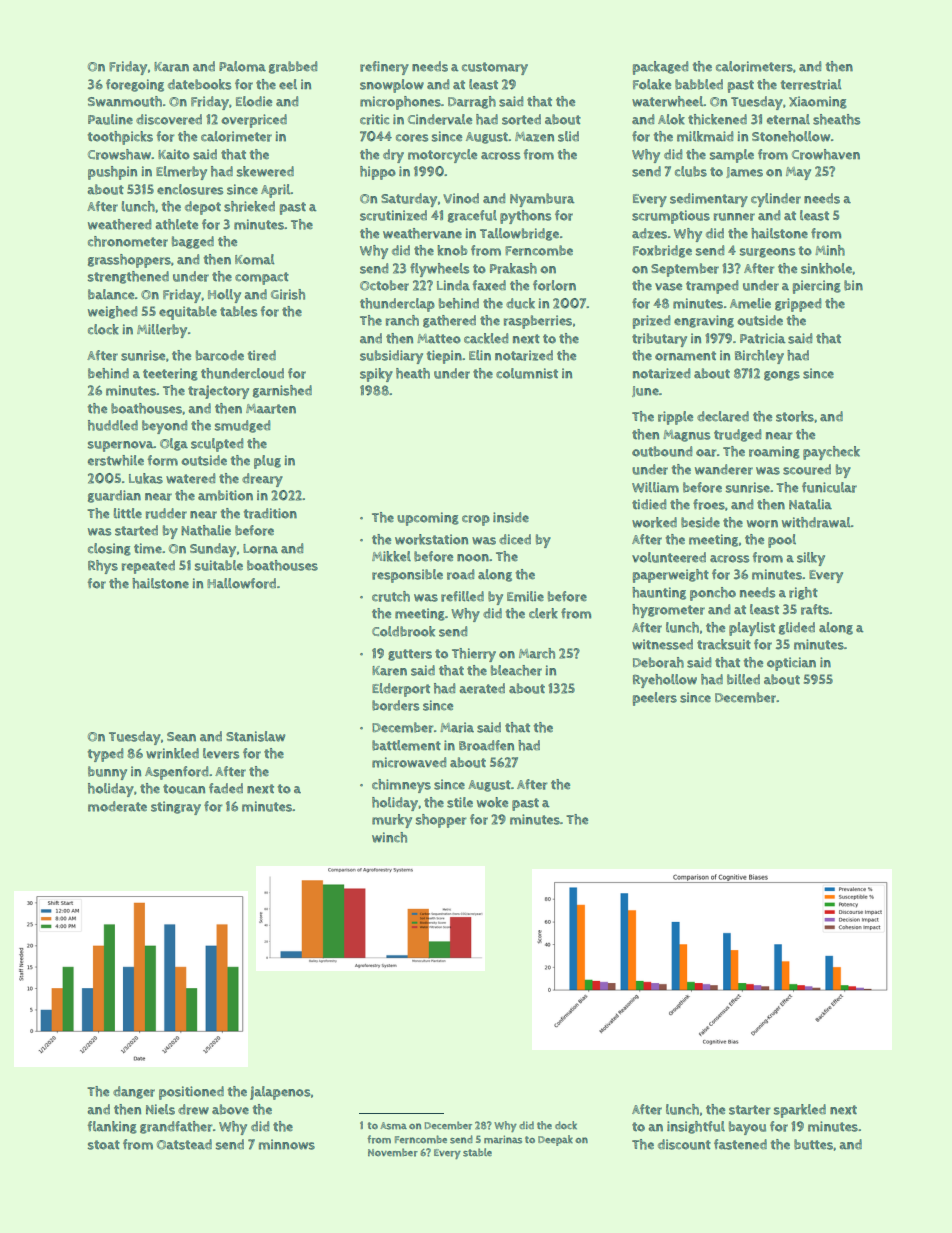 The width and height of the screenshot is (952, 1233). Describe the element at coordinates (743, 679) in the screenshot. I see `billed` at that location.
